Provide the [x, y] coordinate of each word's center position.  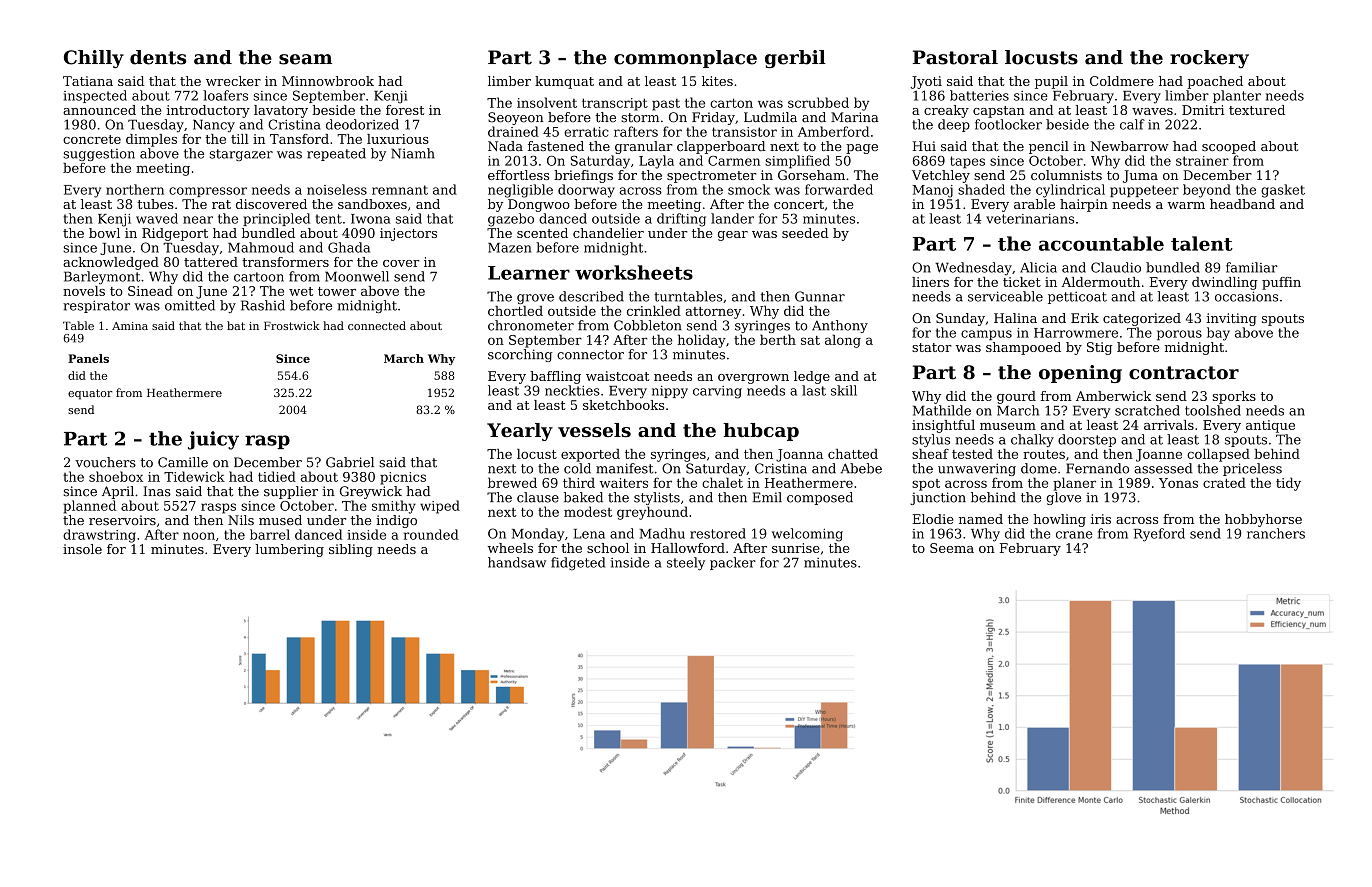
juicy [213, 440]
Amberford [833, 131]
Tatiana [88, 81]
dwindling [1225, 283]
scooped [1229, 147]
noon [199, 536]
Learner [529, 273]
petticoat [1077, 298]
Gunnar [820, 296]
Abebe [861, 468]
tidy [1288, 484]
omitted [190, 305]
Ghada [349, 247]
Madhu [662, 533]
